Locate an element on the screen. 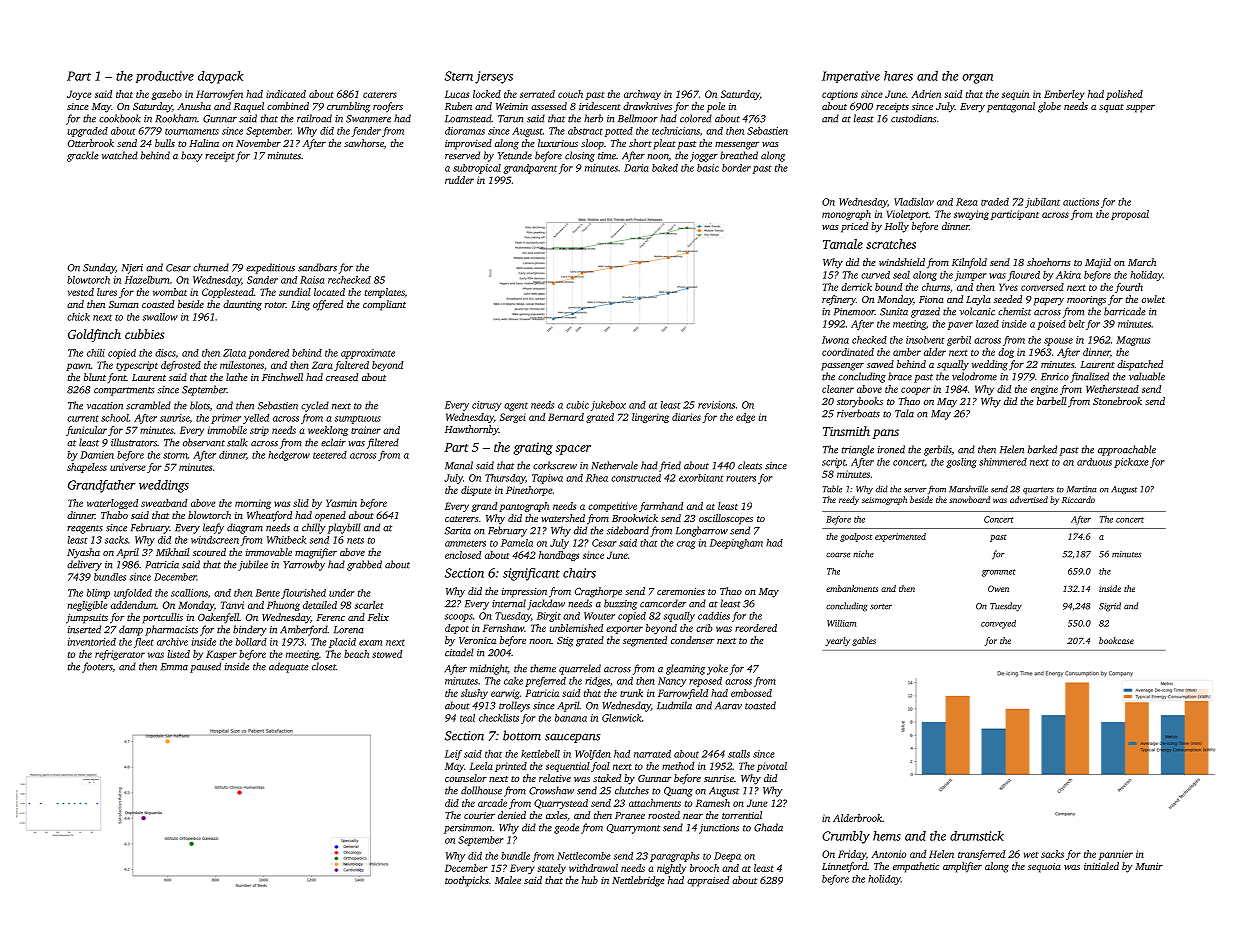 Image resolution: width=1233 pixels, height=952 pixels. farmhand is located at coordinates (661, 507).
